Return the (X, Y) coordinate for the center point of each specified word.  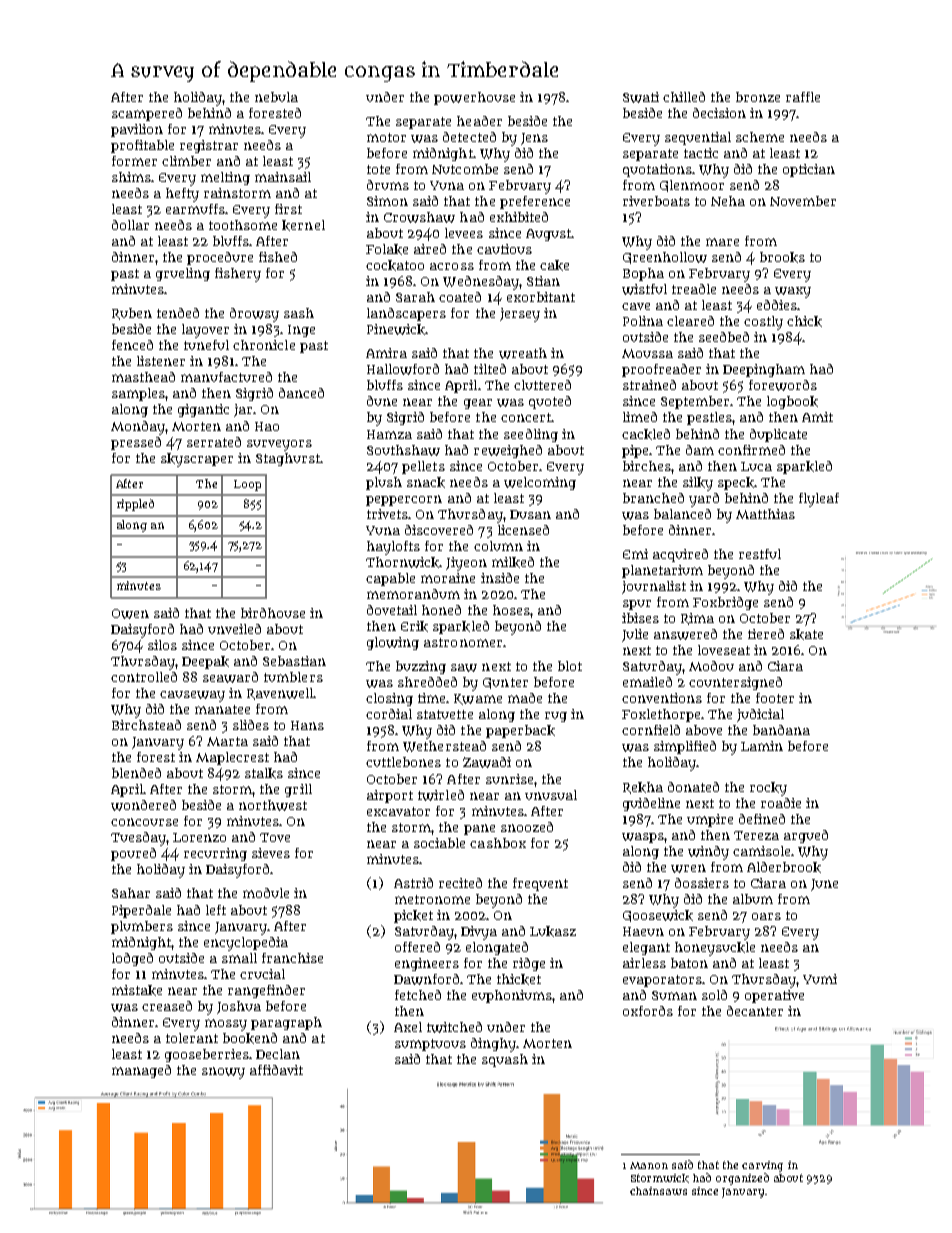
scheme (760, 137)
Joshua (239, 1007)
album (753, 899)
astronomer (463, 642)
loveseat (724, 650)
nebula (276, 97)
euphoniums (512, 996)
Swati (641, 97)
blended (136, 773)
